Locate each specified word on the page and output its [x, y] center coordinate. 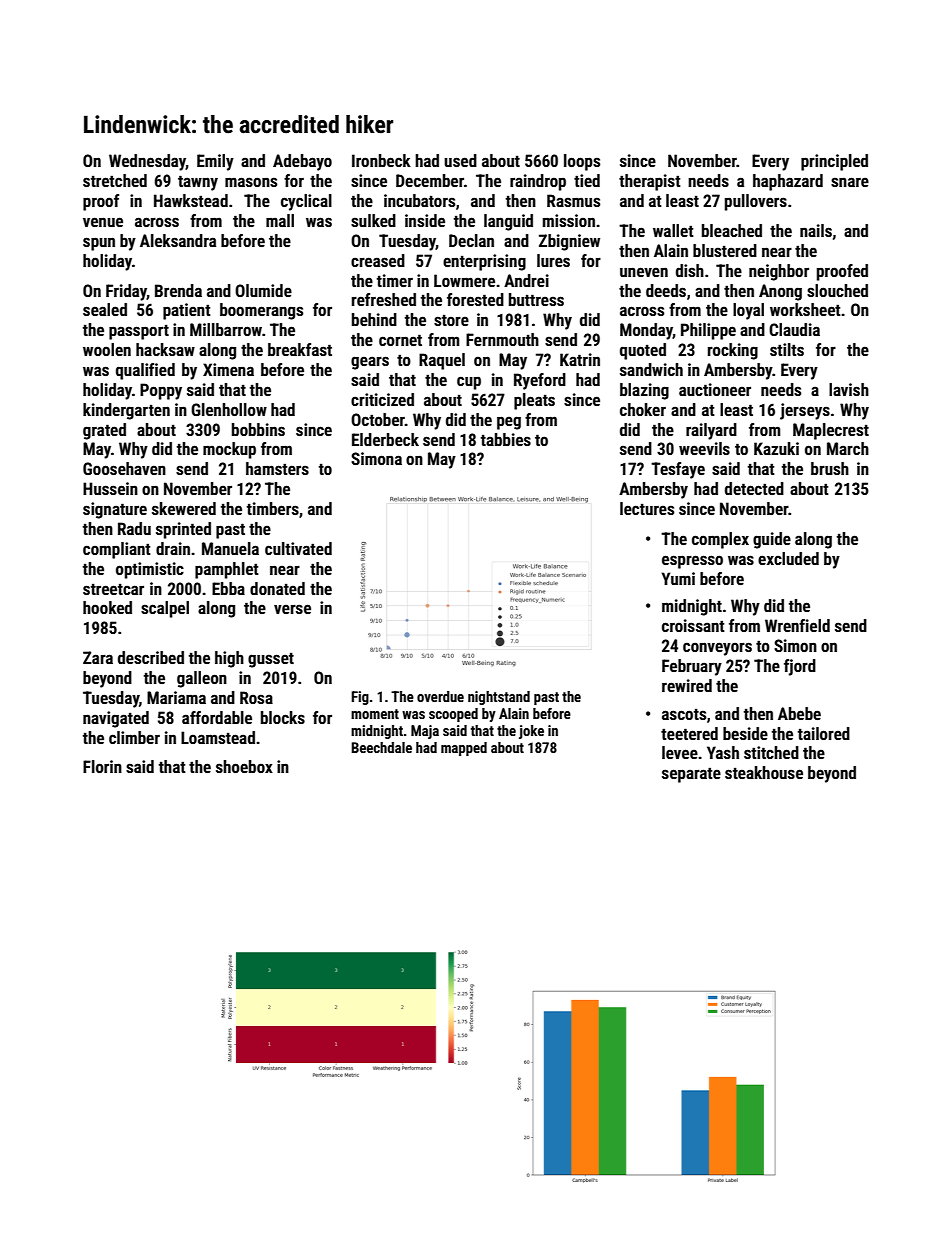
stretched [115, 180]
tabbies [506, 439]
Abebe [799, 713]
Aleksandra [178, 240]
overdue [440, 696]
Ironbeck [381, 160]
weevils [704, 448]
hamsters [277, 468]
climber [134, 737]
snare [850, 182]
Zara [98, 657]
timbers [273, 508]
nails [816, 230]
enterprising [484, 262]
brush [830, 468]
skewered [184, 508]
